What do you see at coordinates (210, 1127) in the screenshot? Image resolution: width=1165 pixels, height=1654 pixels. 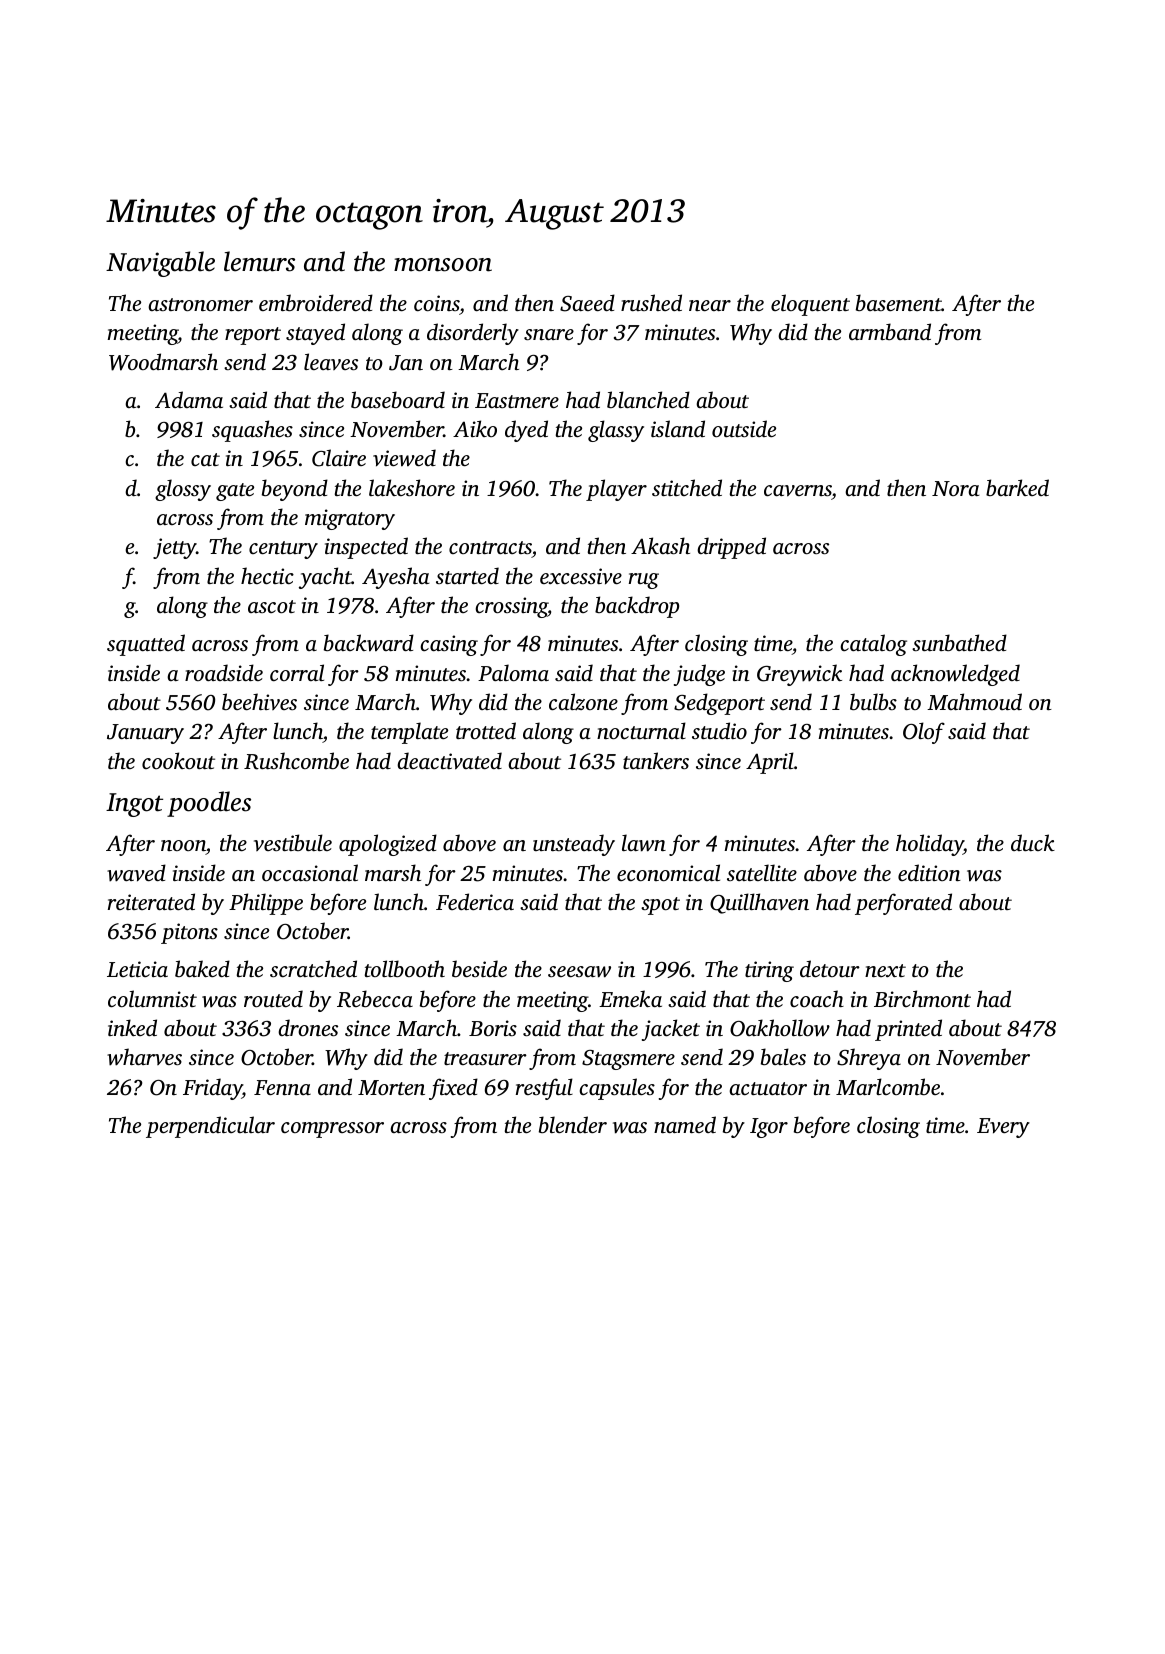 I see `perpendicular` at bounding box center [210, 1127].
